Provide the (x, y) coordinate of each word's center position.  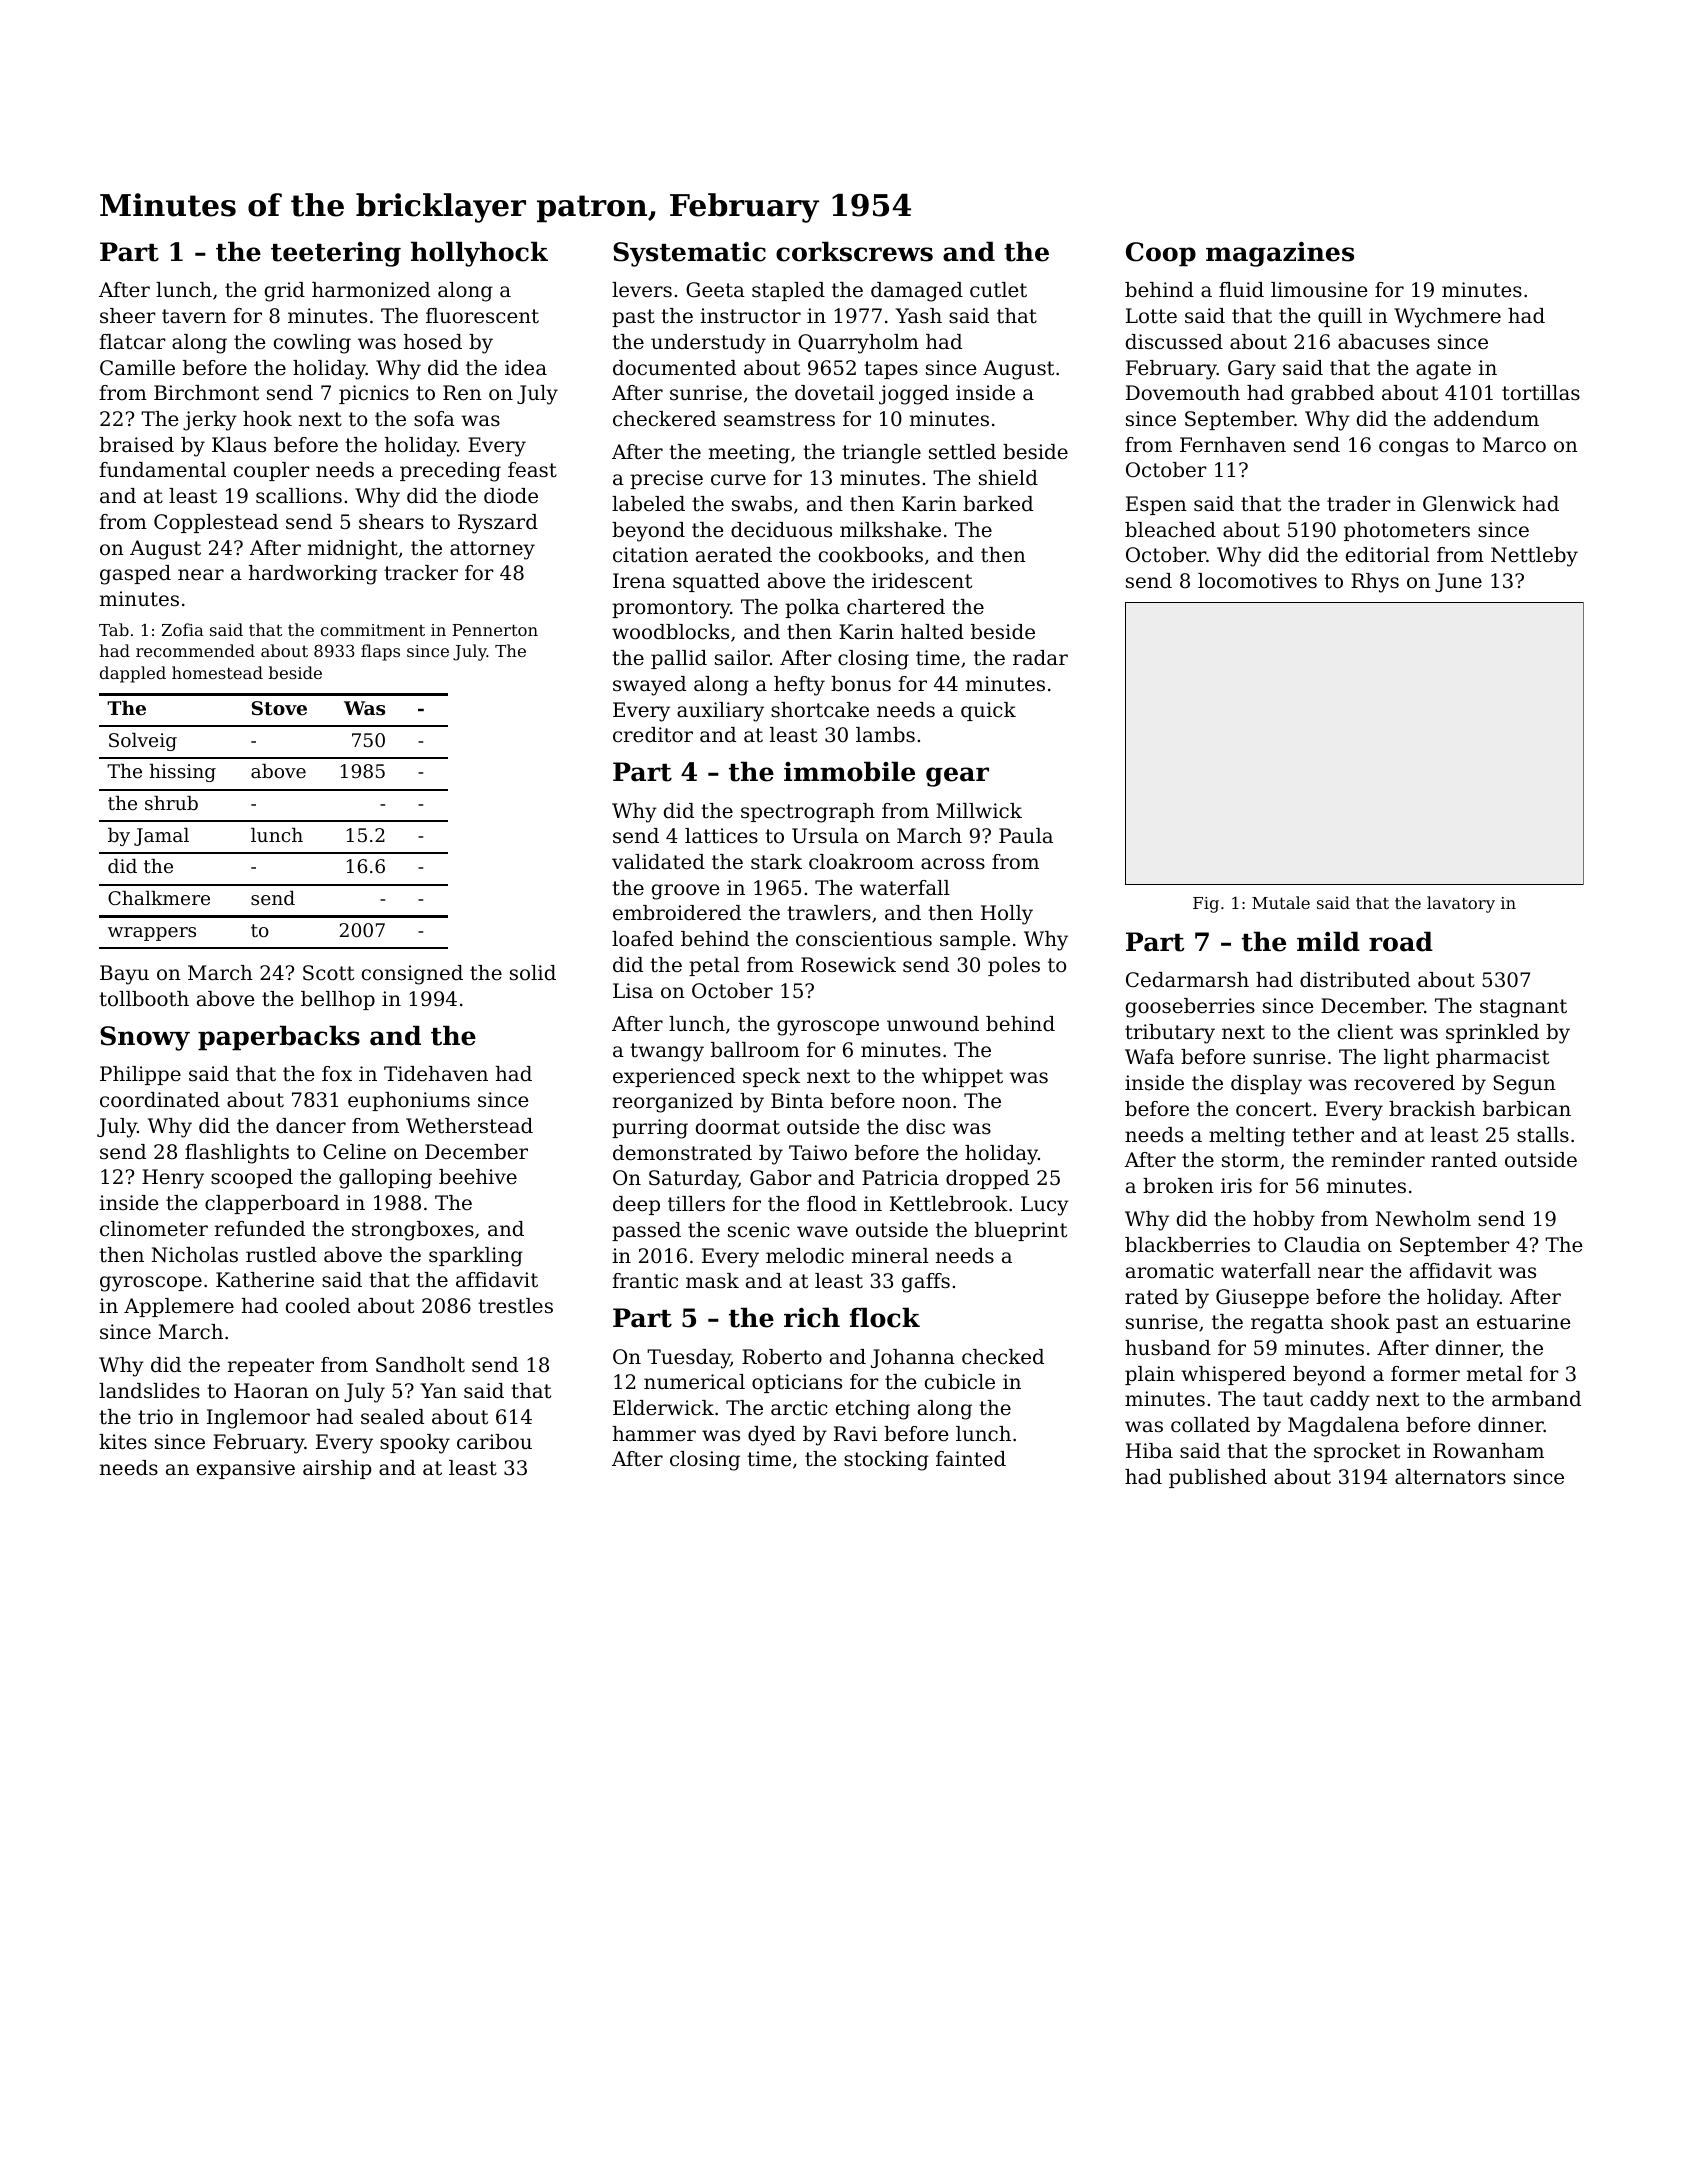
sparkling (476, 1257)
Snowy (145, 1038)
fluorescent (482, 316)
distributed (1355, 980)
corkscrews (854, 251)
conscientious (864, 939)
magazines (1280, 254)
